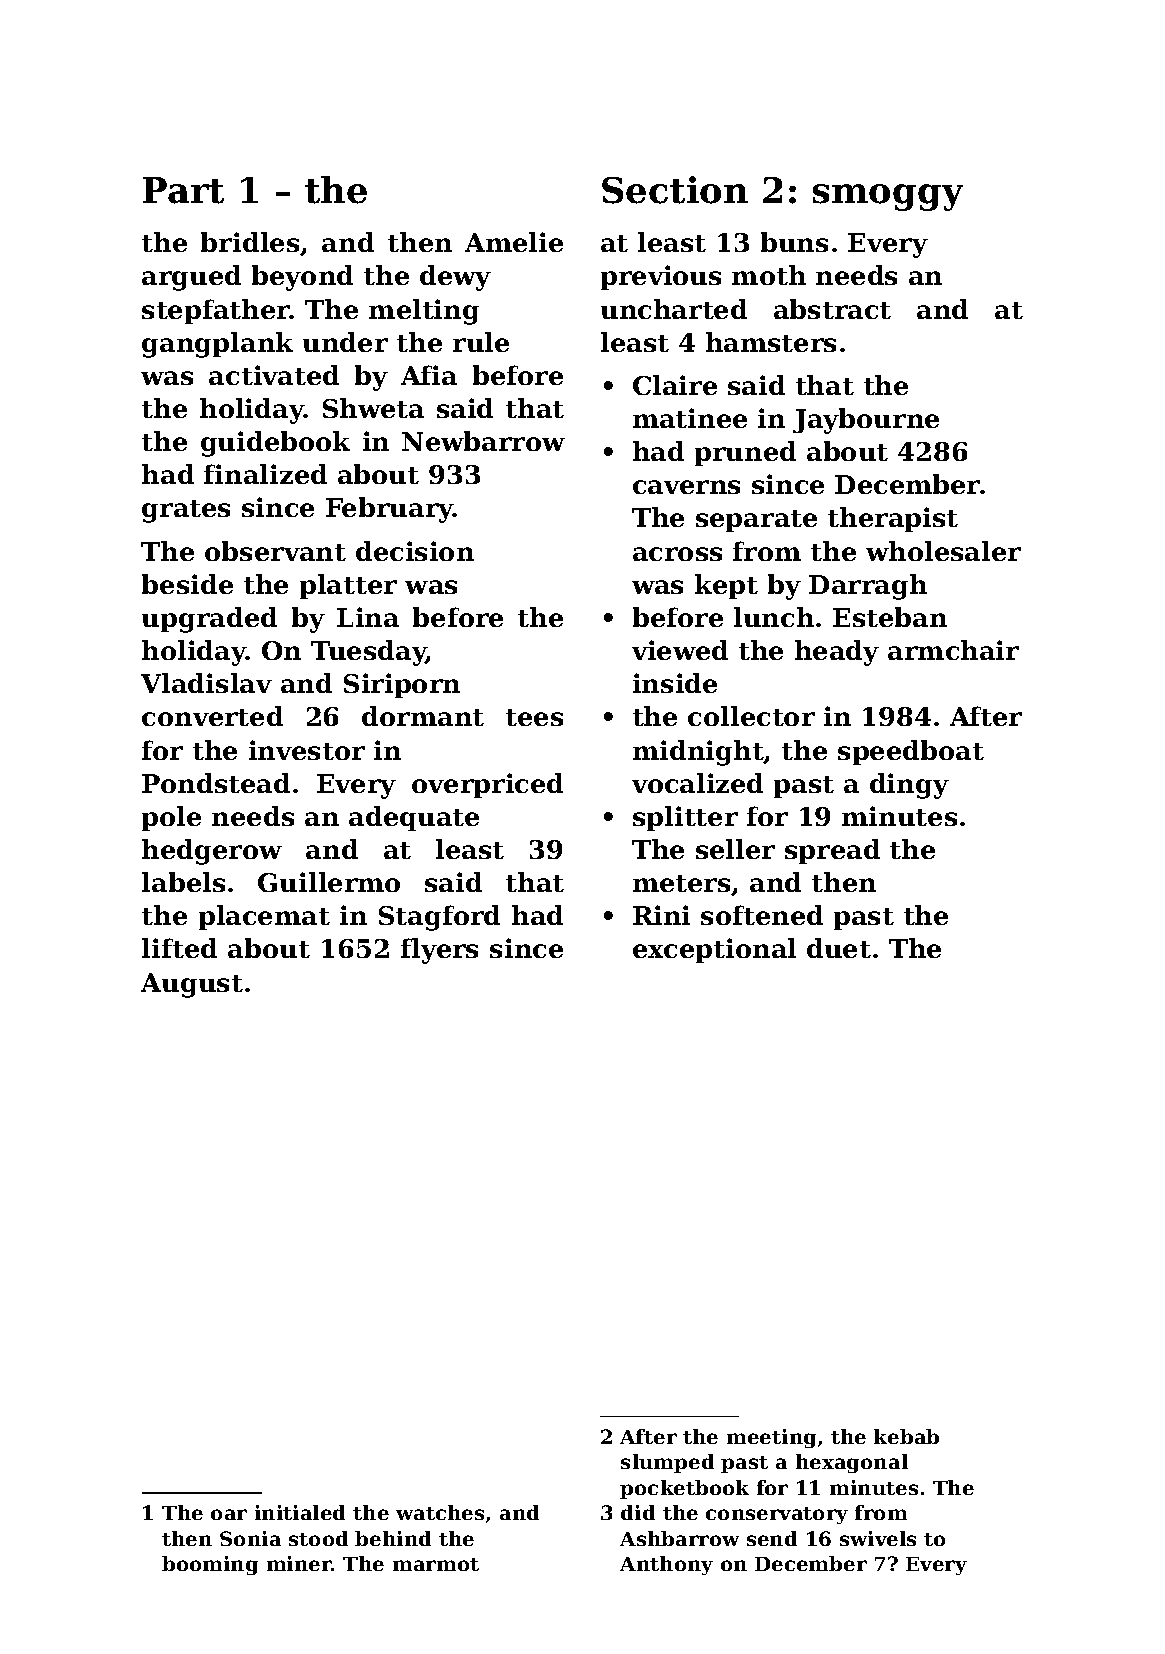  I want to click on meters, so click(681, 883).
